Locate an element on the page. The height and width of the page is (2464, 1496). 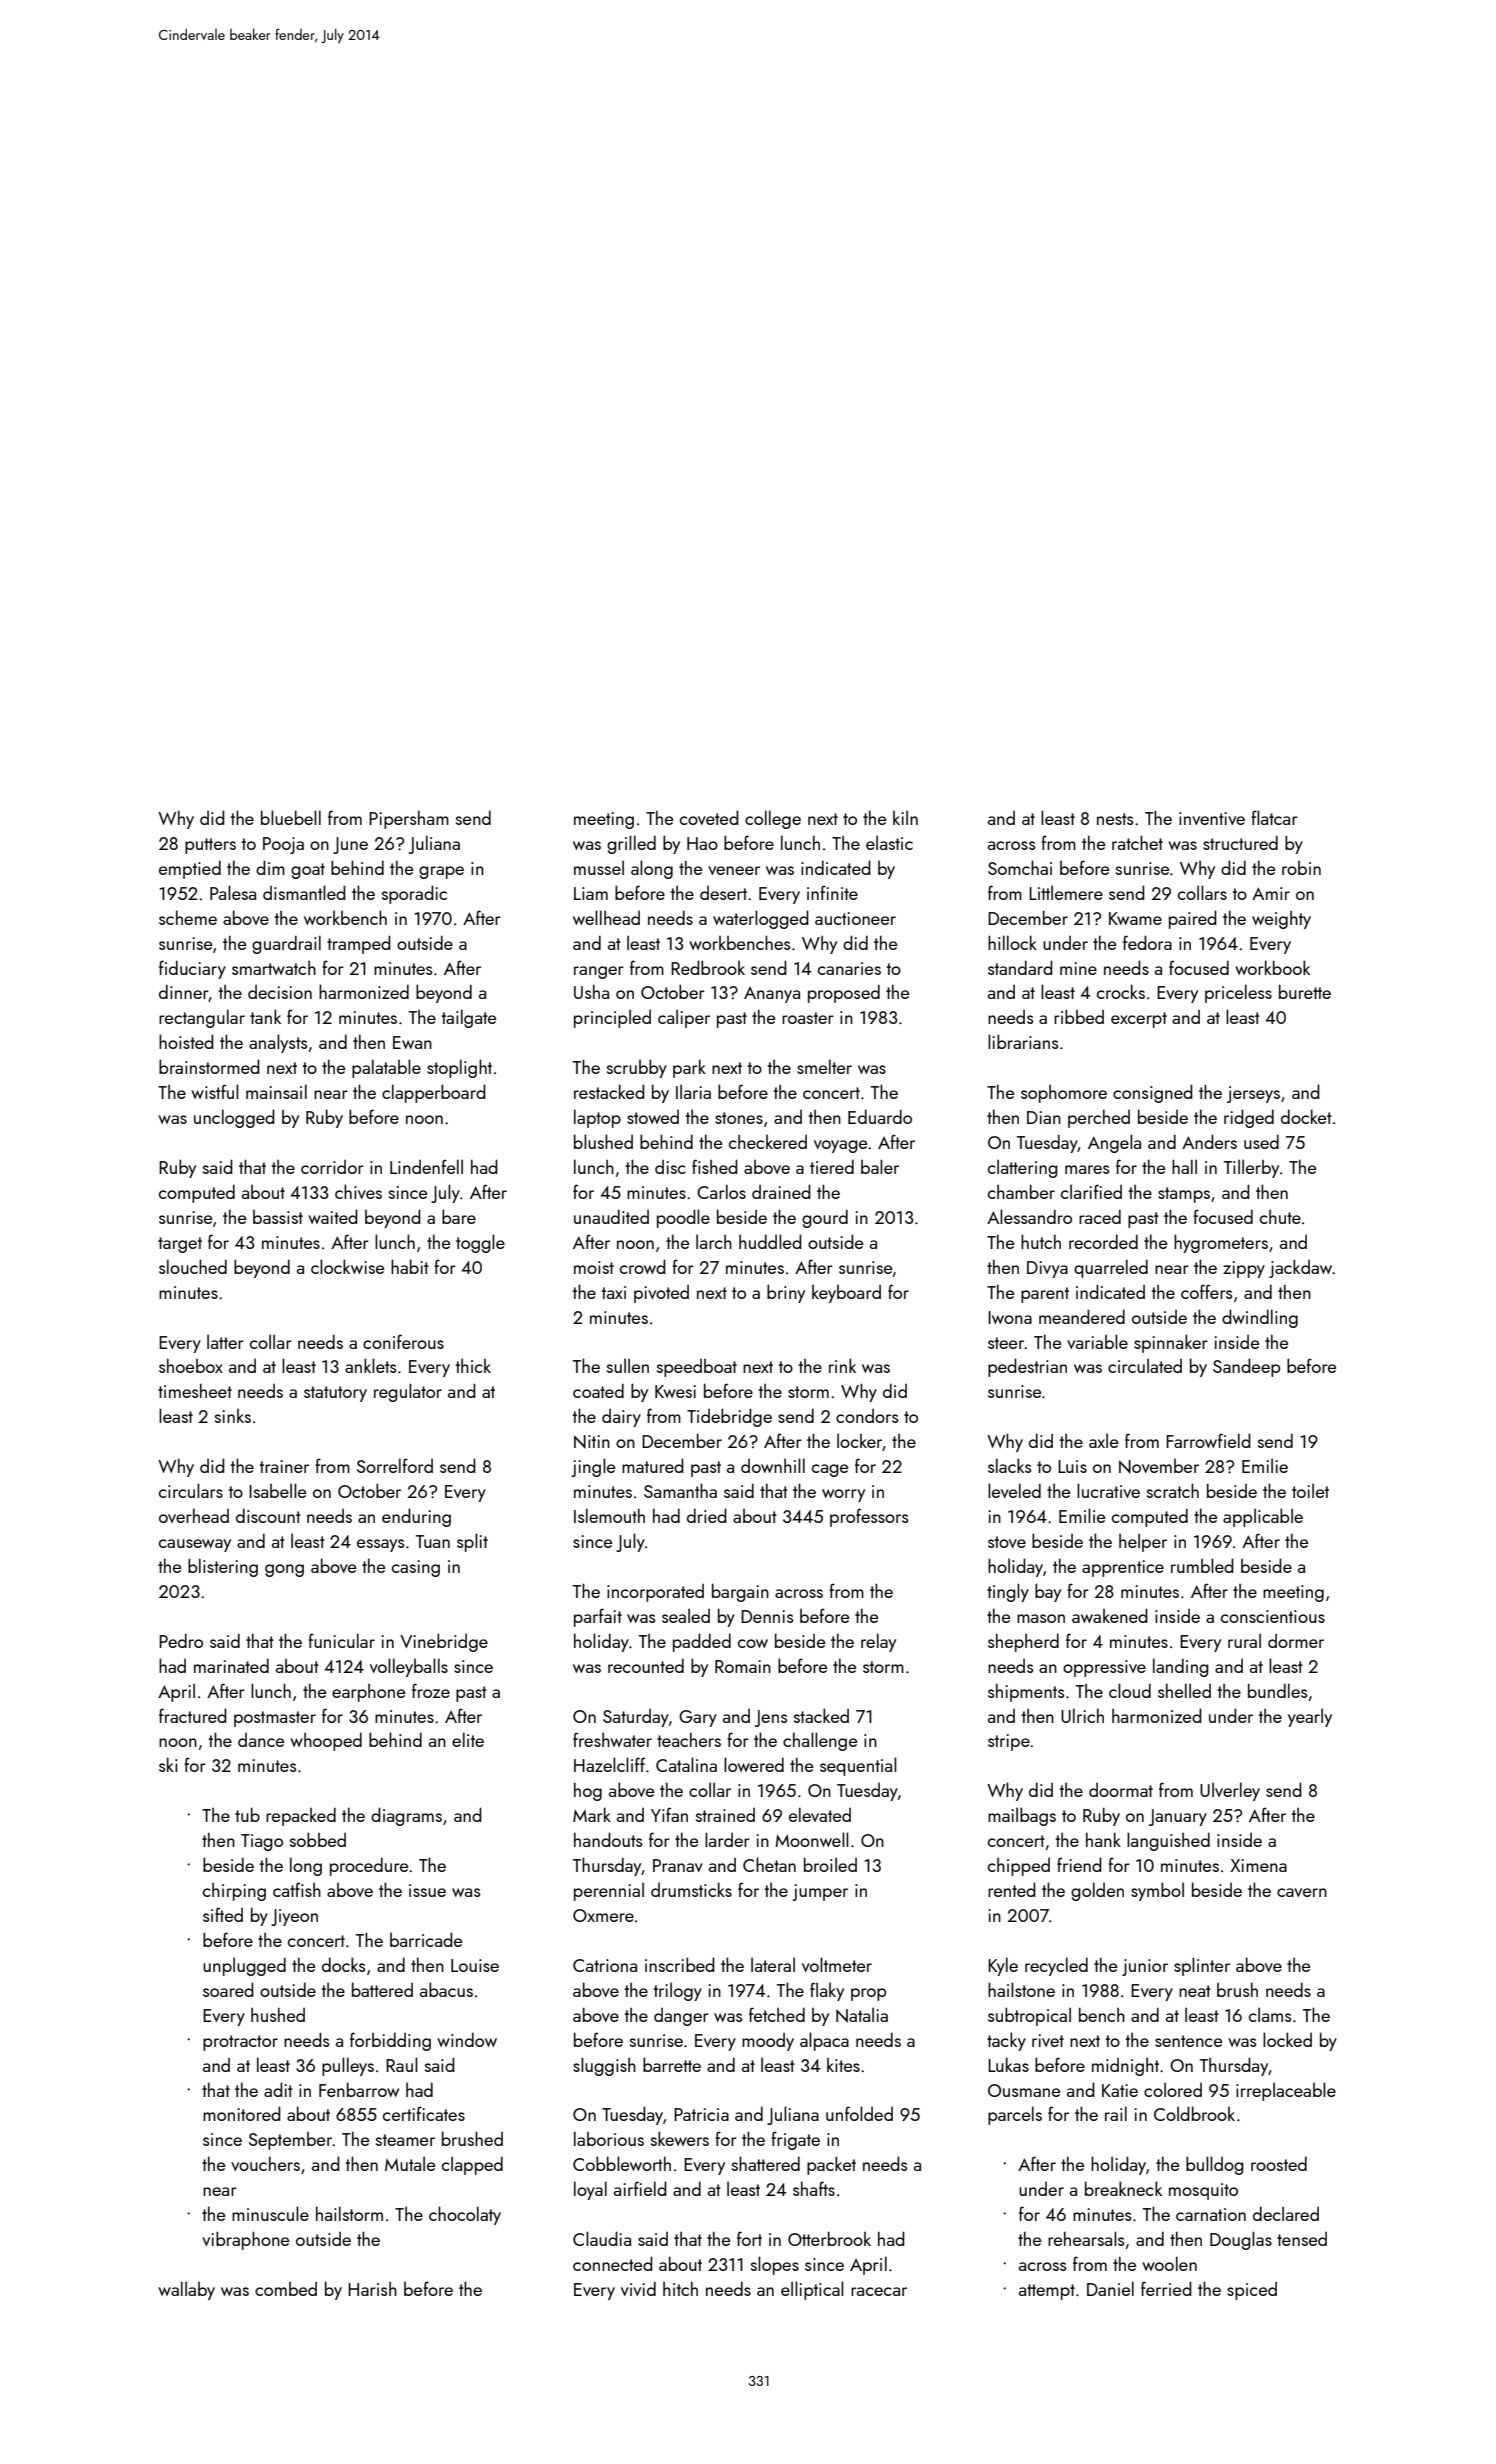
conscientious is located at coordinates (1273, 1616).
